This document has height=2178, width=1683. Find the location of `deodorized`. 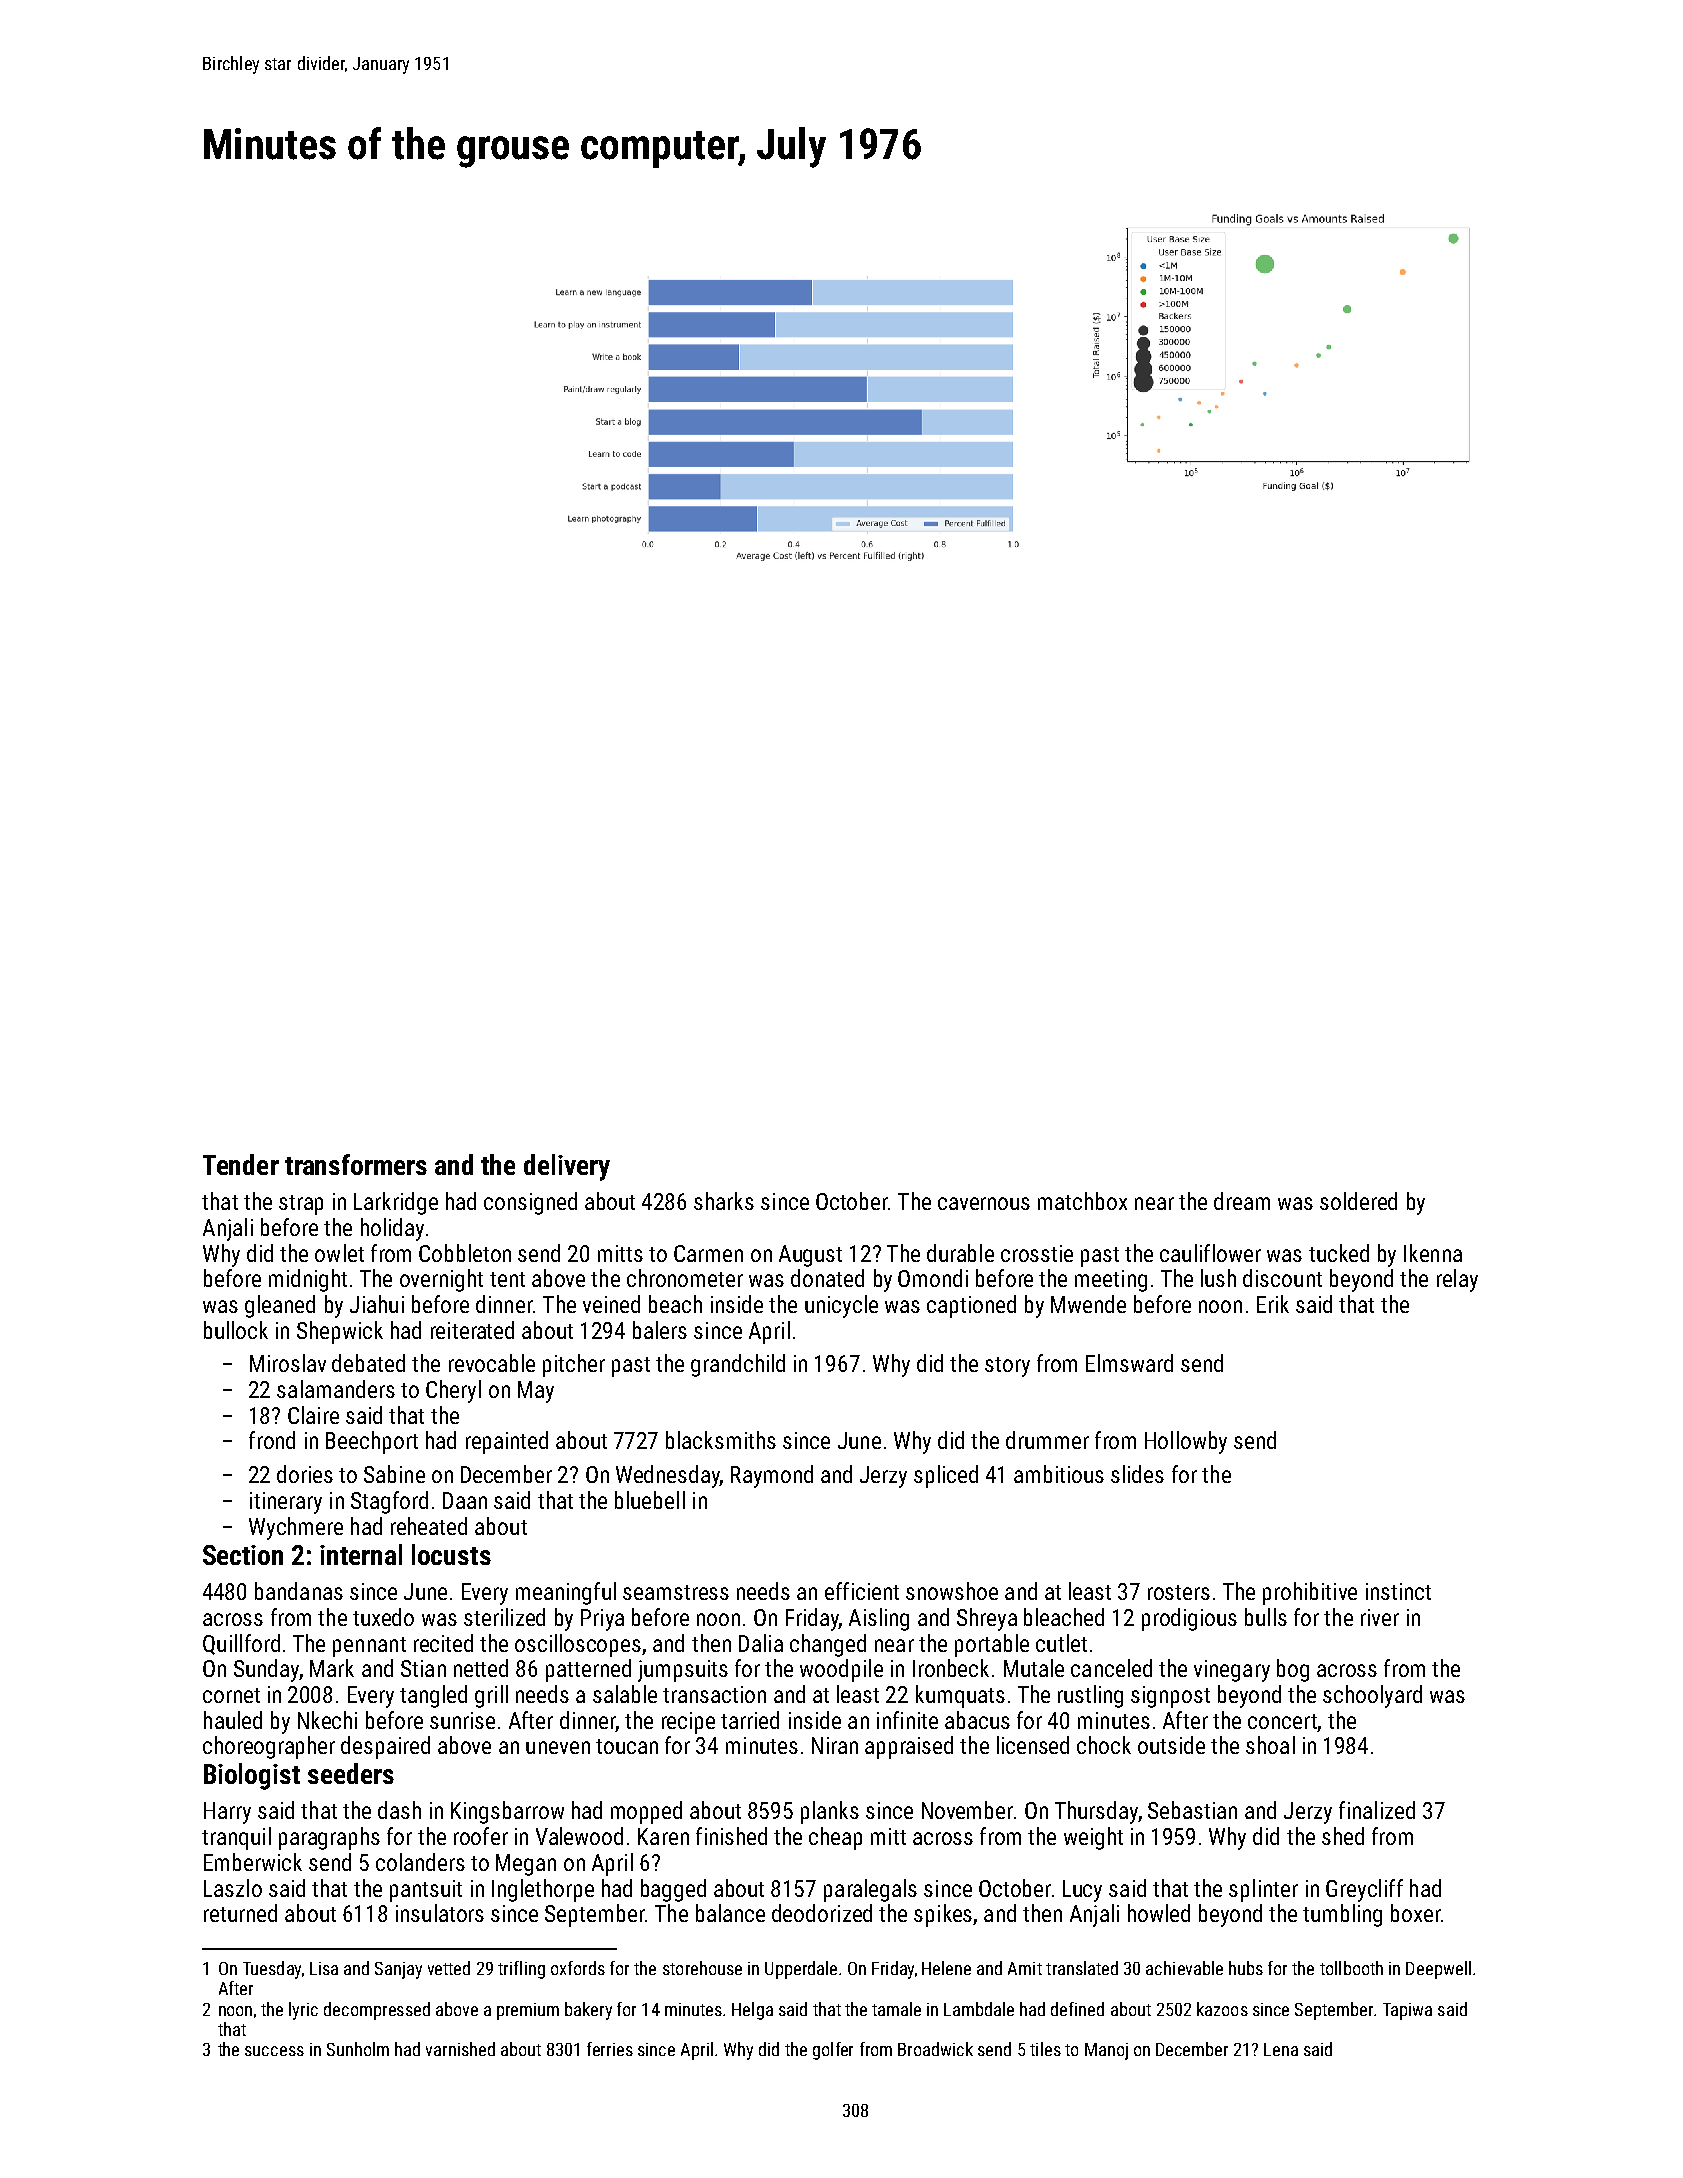

deodorized is located at coordinates (822, 1913).
